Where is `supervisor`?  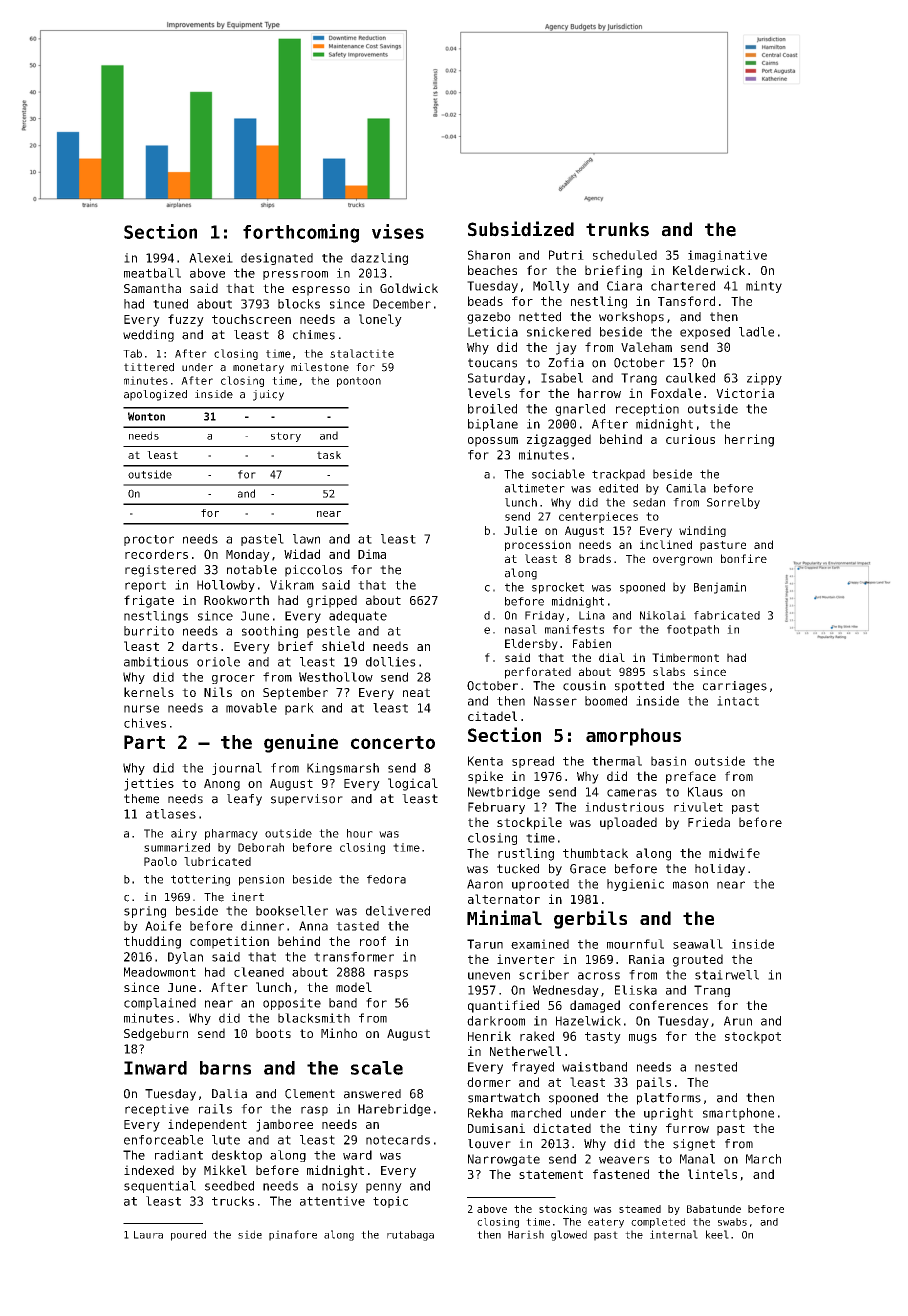 supervisor is located at coordinates (307, 800).
